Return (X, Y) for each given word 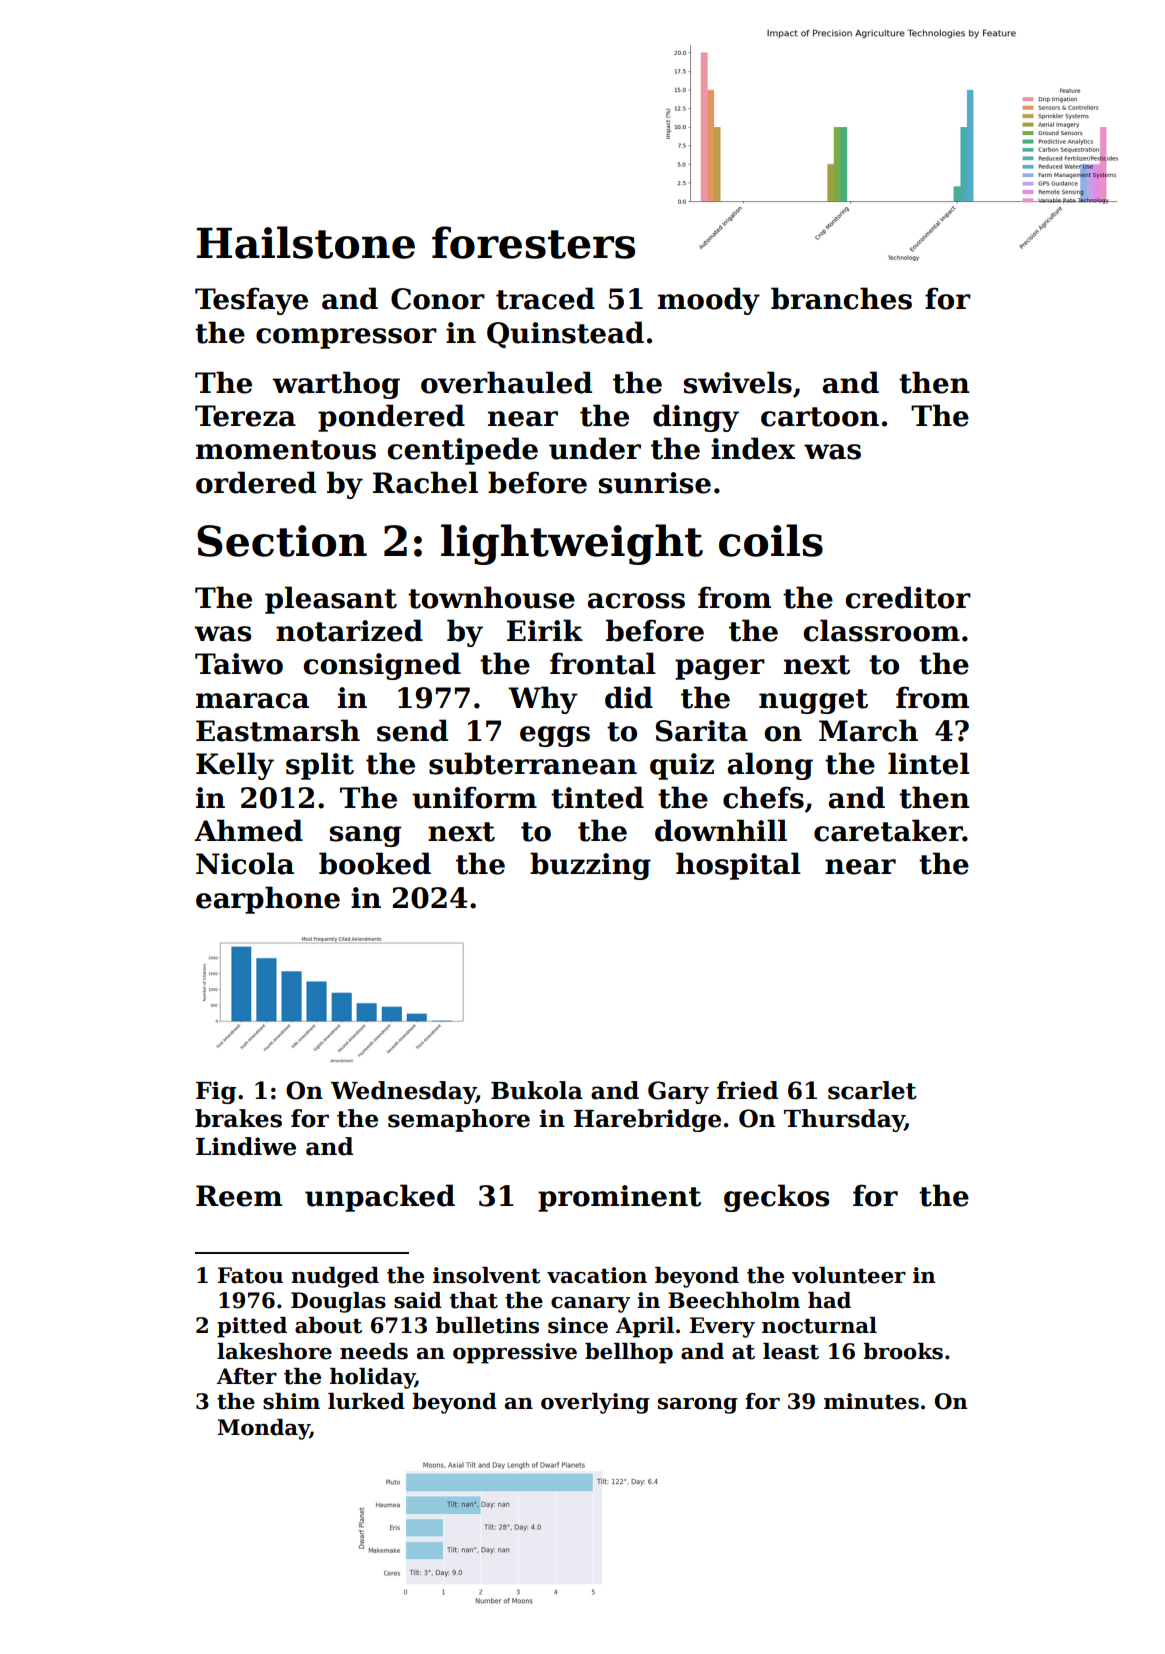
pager (720, 669)
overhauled (506, 382)
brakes (238, 1118)
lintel (929, 763)
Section (282, 541)
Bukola (537, 1090)
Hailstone (306, 242)
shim (291, 1401)
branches (841, 298)
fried (747, 1090)
